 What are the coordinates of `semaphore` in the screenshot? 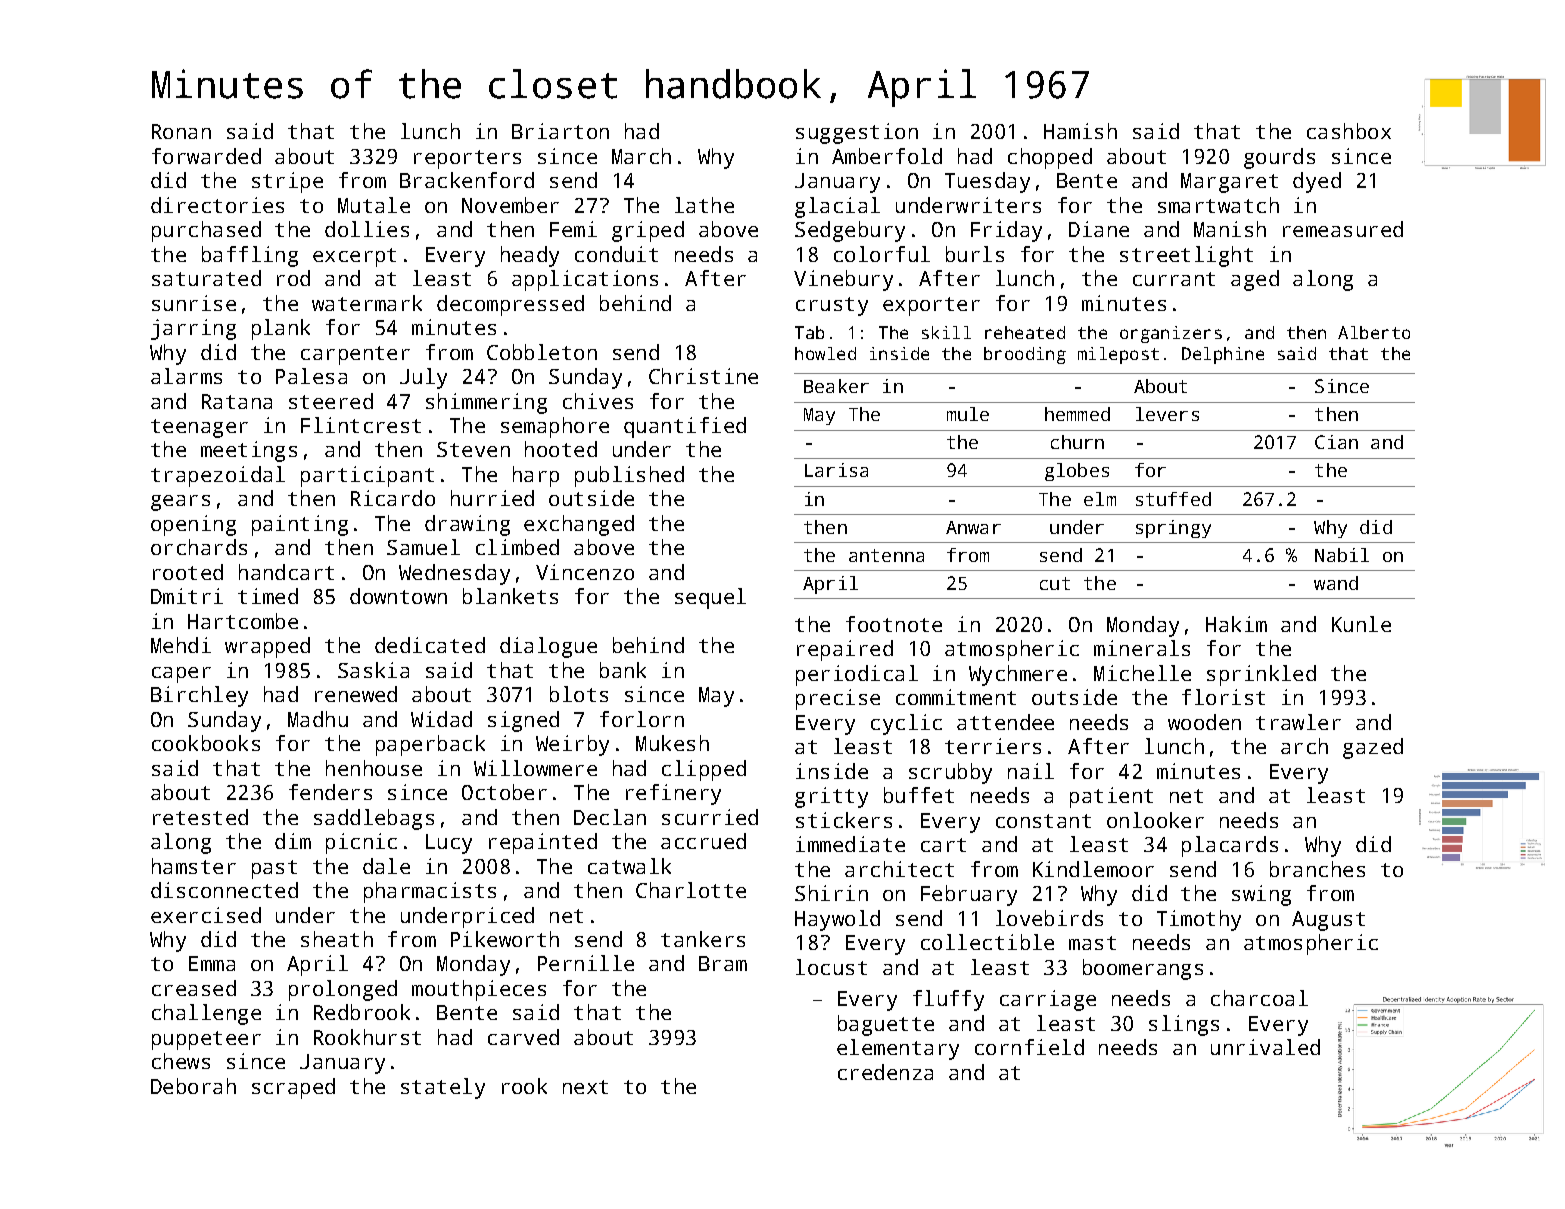 It's located at (555, 427).
